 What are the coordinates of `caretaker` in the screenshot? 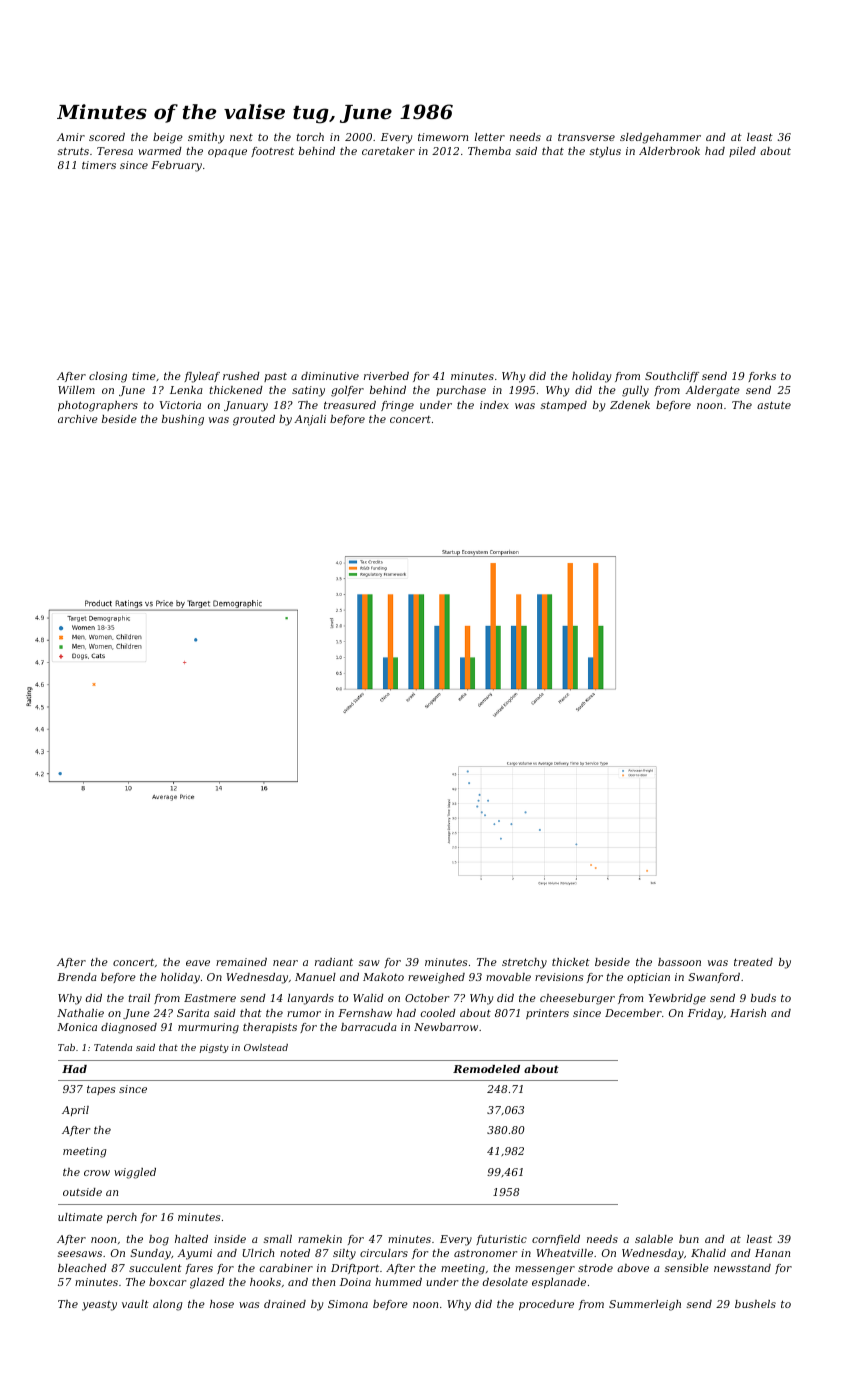 It's located at (388, 151).
